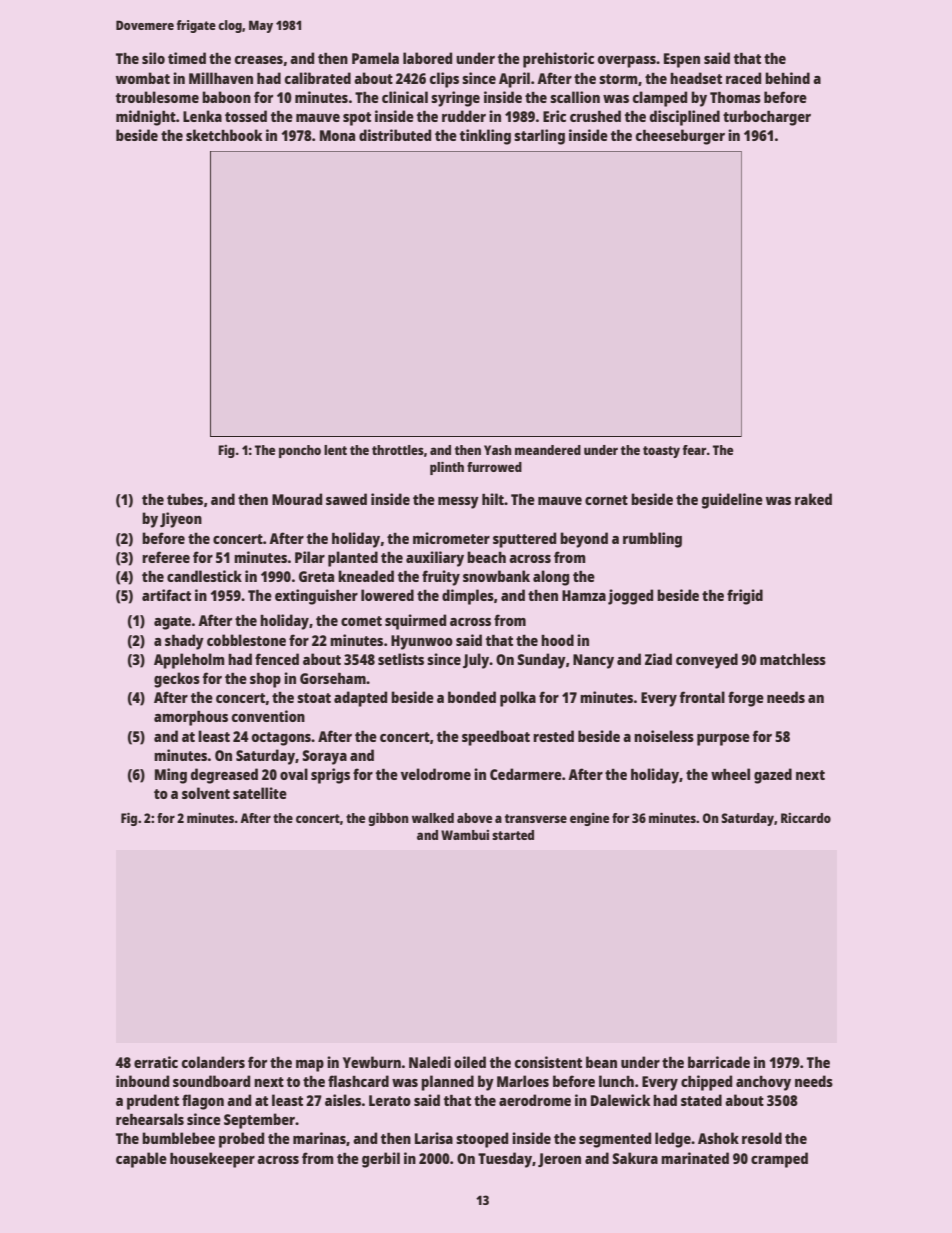  I want to click on turbocharger, so click(767, 118).
